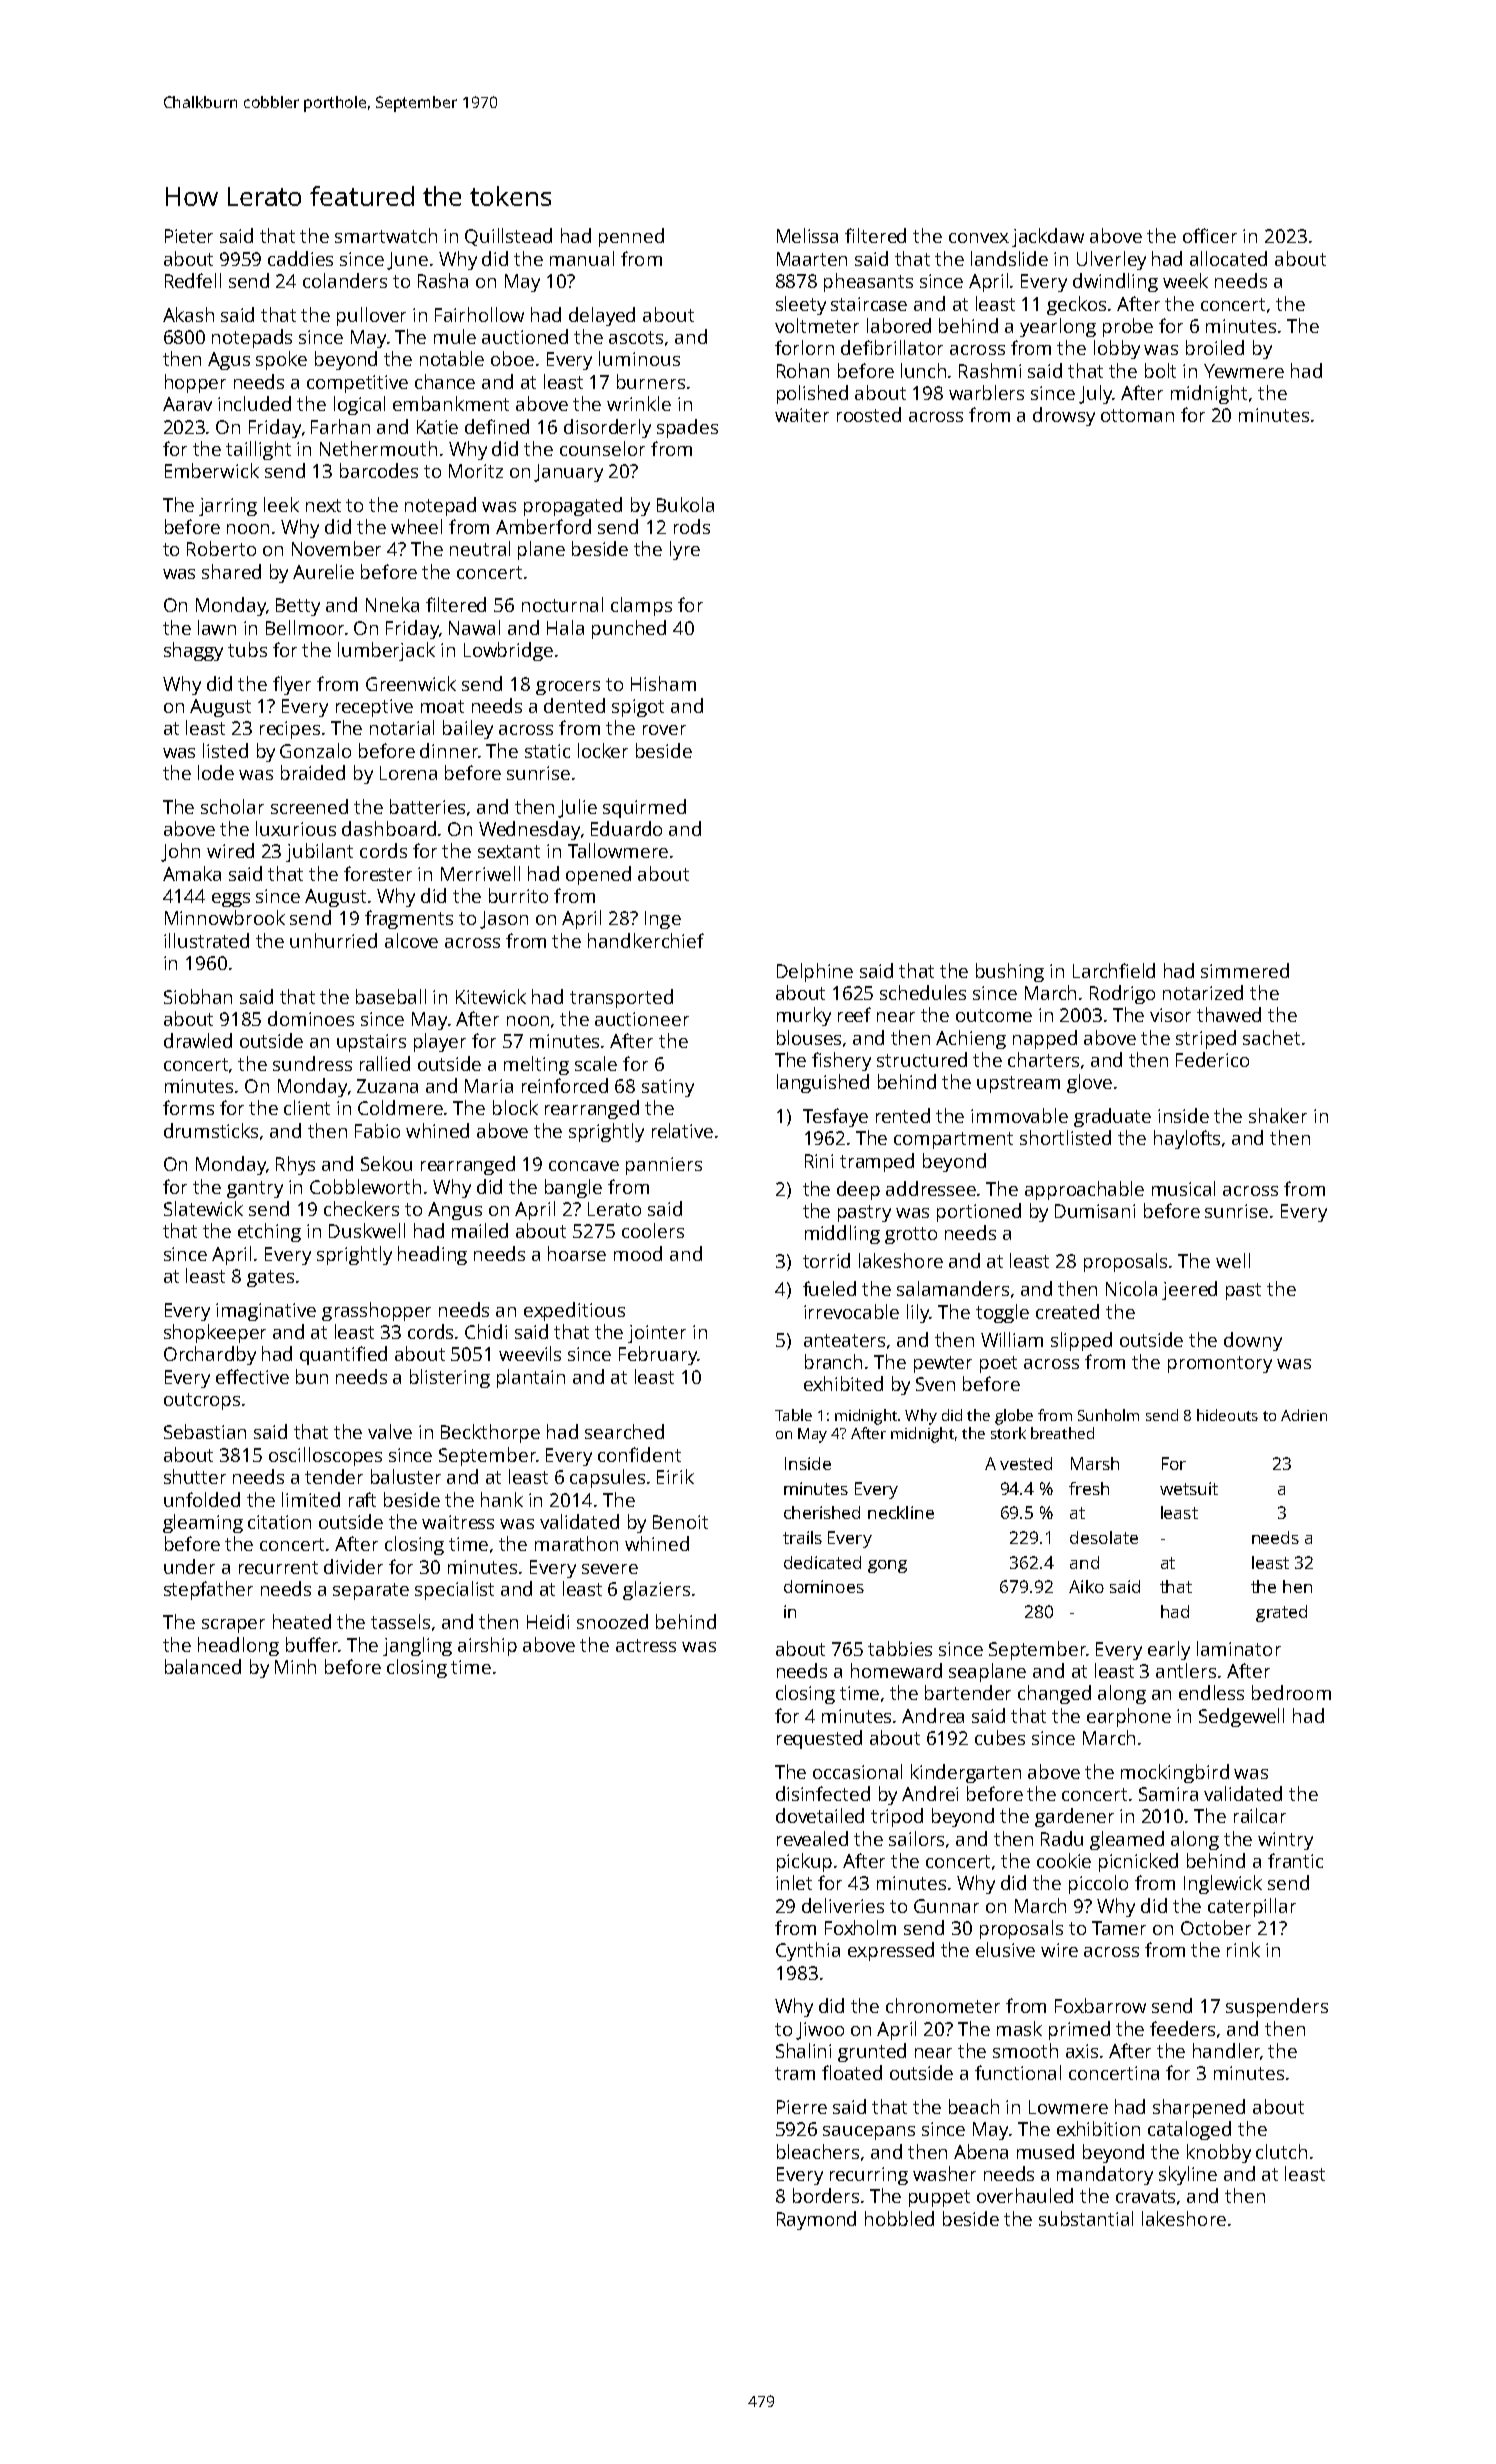 This screenshot has width=1496, height=2464. What do you see at coordinates (189, 236) in the screenshot?
I see `Pieter` at bounding box center [189, 236].
